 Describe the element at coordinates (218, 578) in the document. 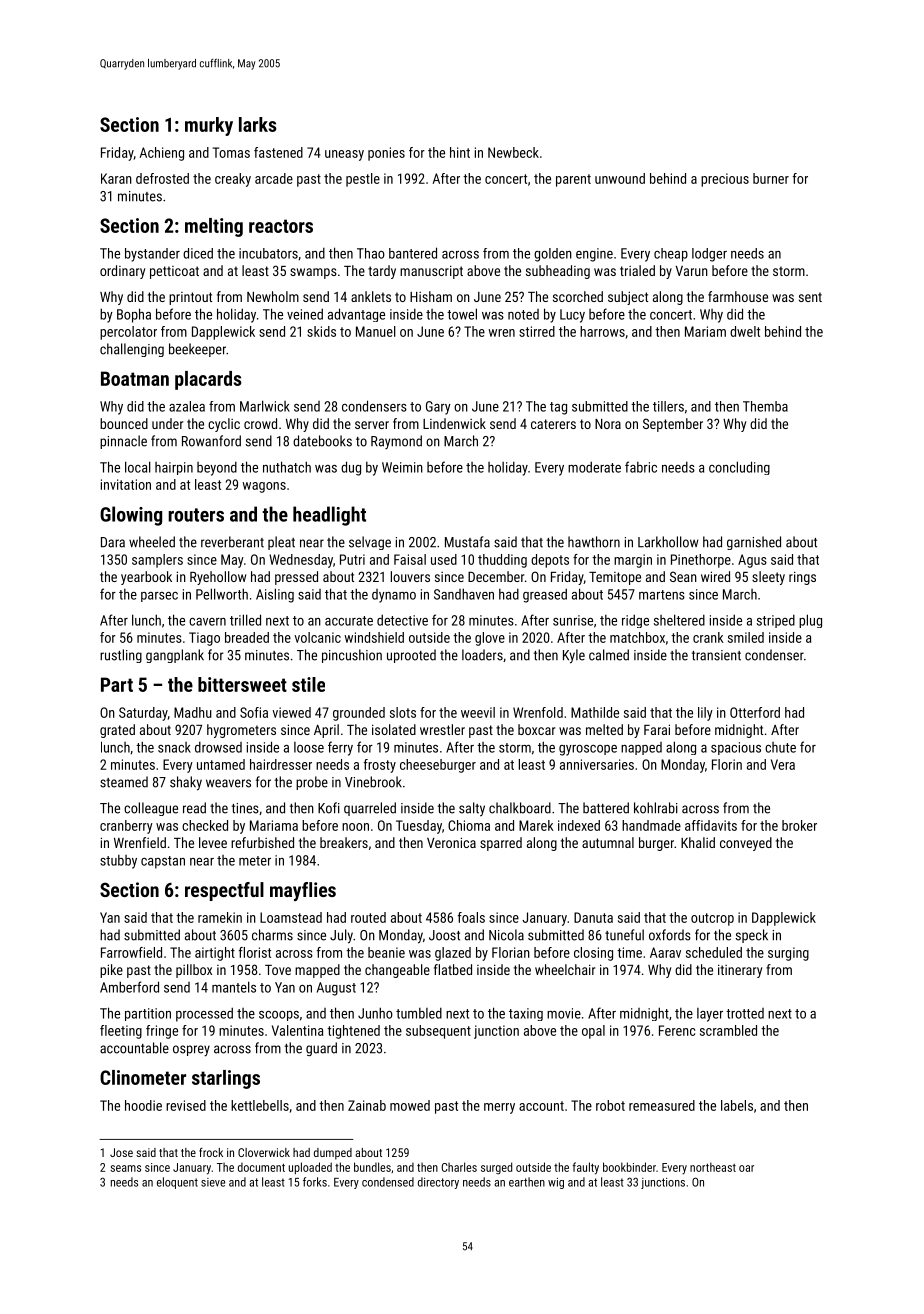

I see `Ryehollow` at that location.
